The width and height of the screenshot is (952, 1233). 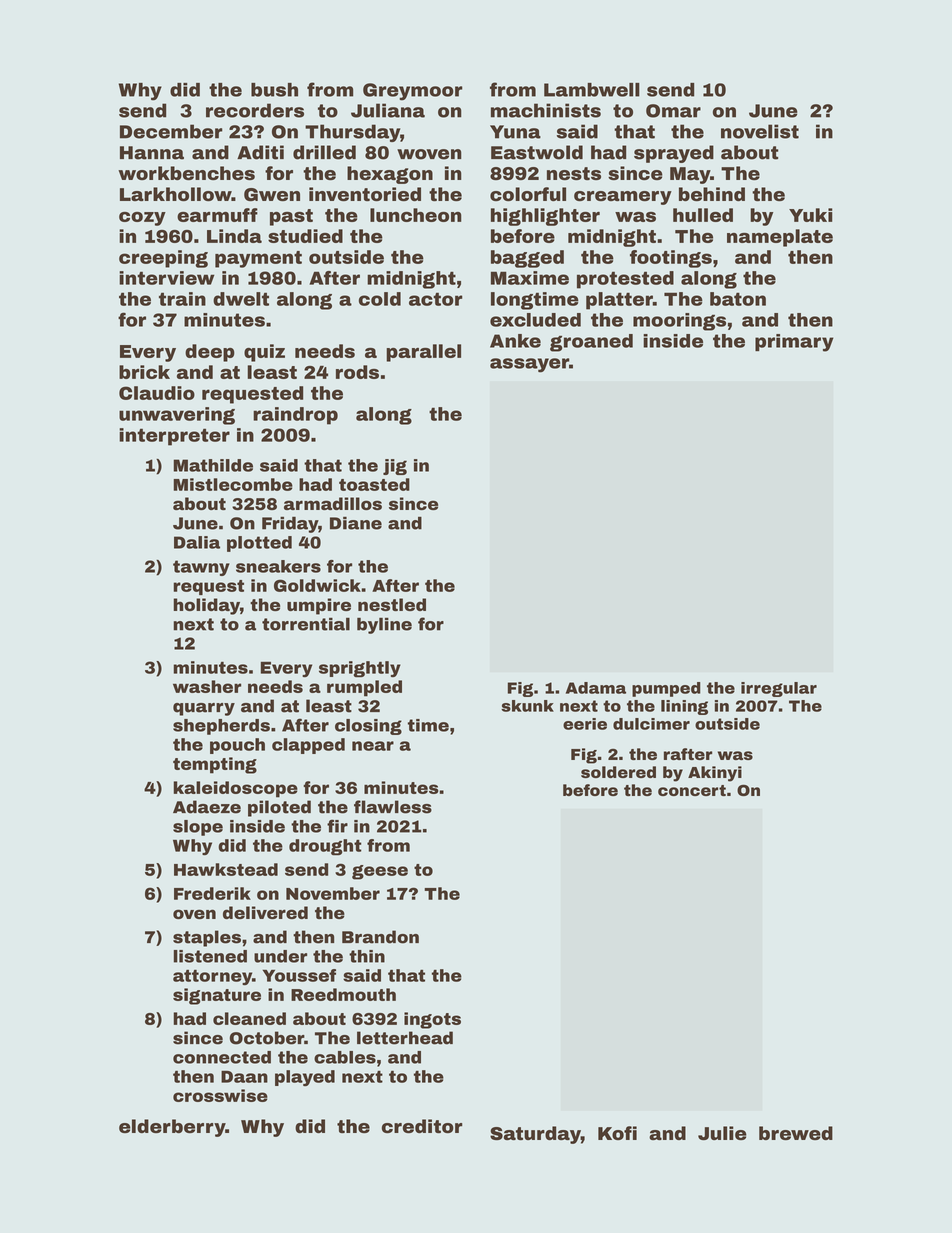 What do you see at coordinates (703, 215) in the screenshot?
I see `hulled` at bounding box center [703, 215].
